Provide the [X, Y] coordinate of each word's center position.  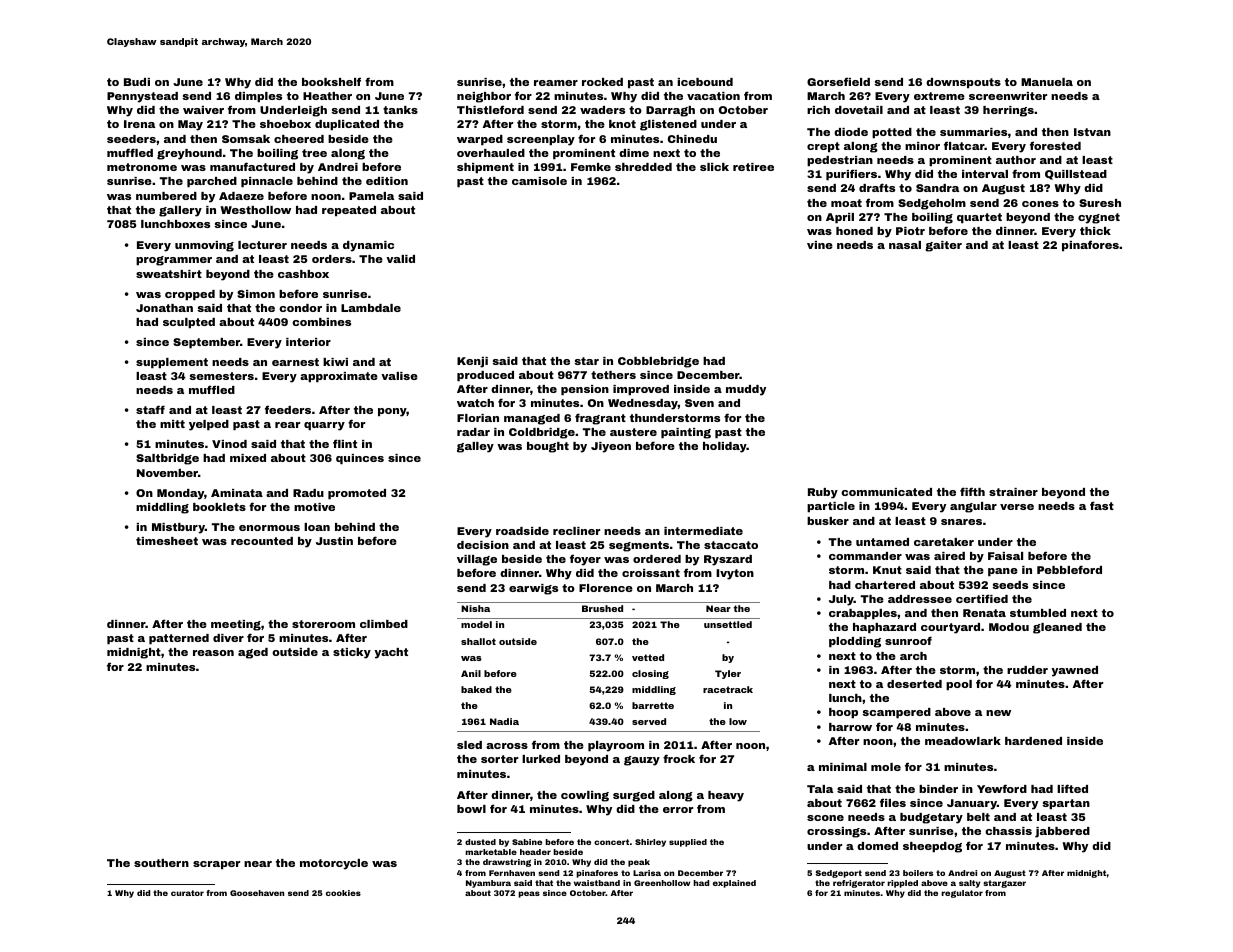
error [678, 810]
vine [820, 245]
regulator [962, 894]
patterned [179, 639]
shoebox [285, 124]
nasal [905, 245]
